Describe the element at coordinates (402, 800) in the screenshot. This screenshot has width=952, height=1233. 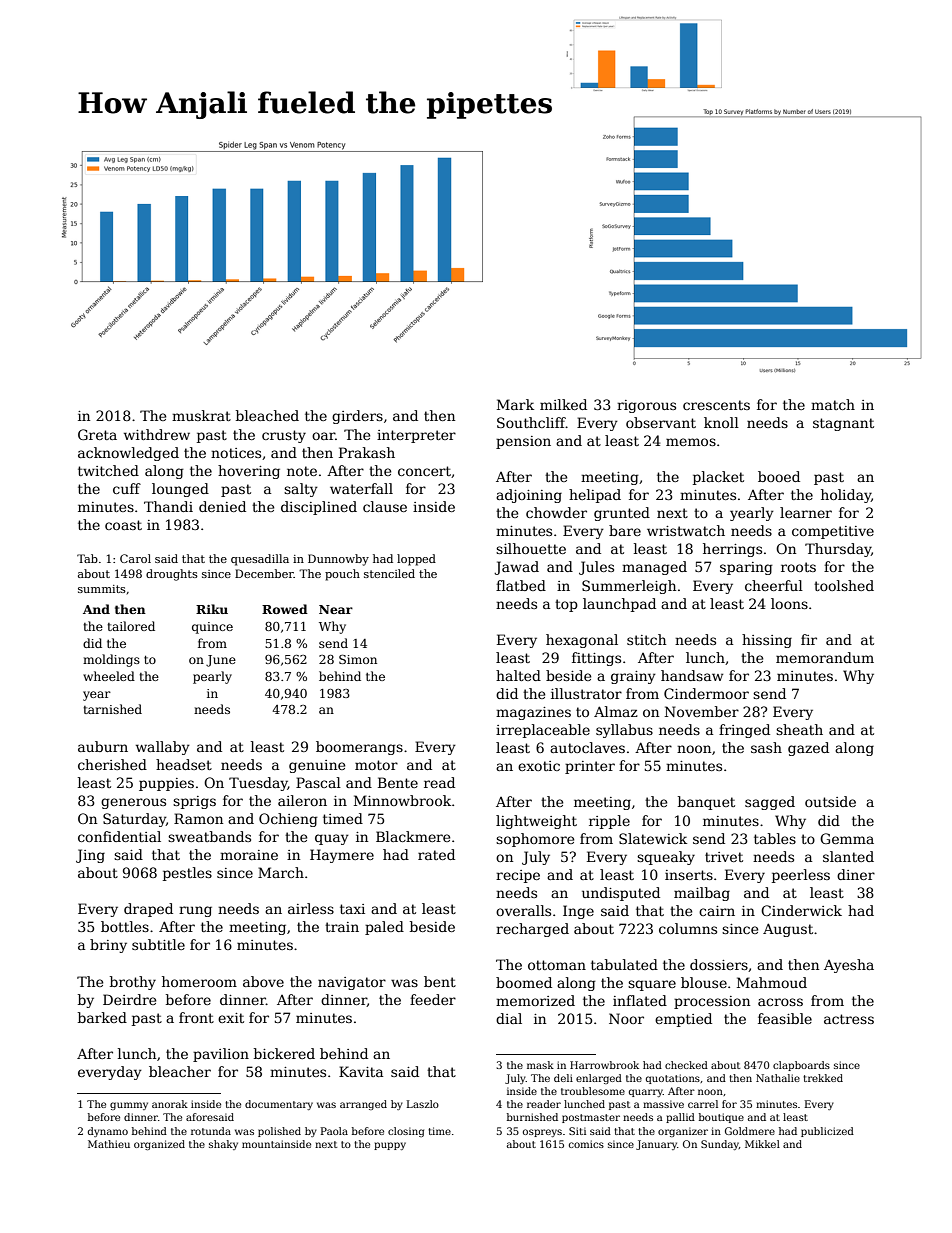
I see `Minnowbrook` at that location.
